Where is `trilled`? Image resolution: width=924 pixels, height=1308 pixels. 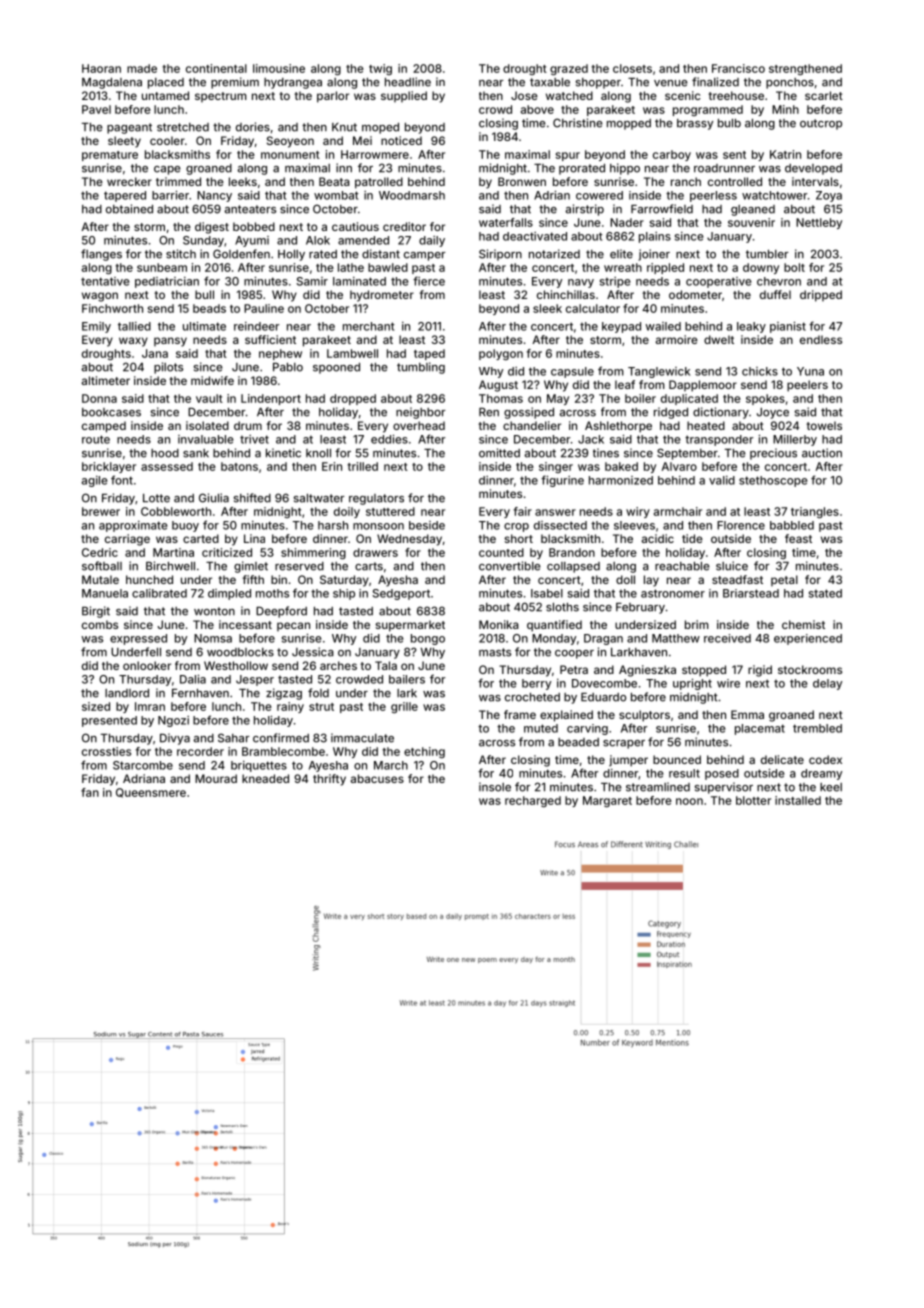 trilled is located at coordinates (363, 466).
